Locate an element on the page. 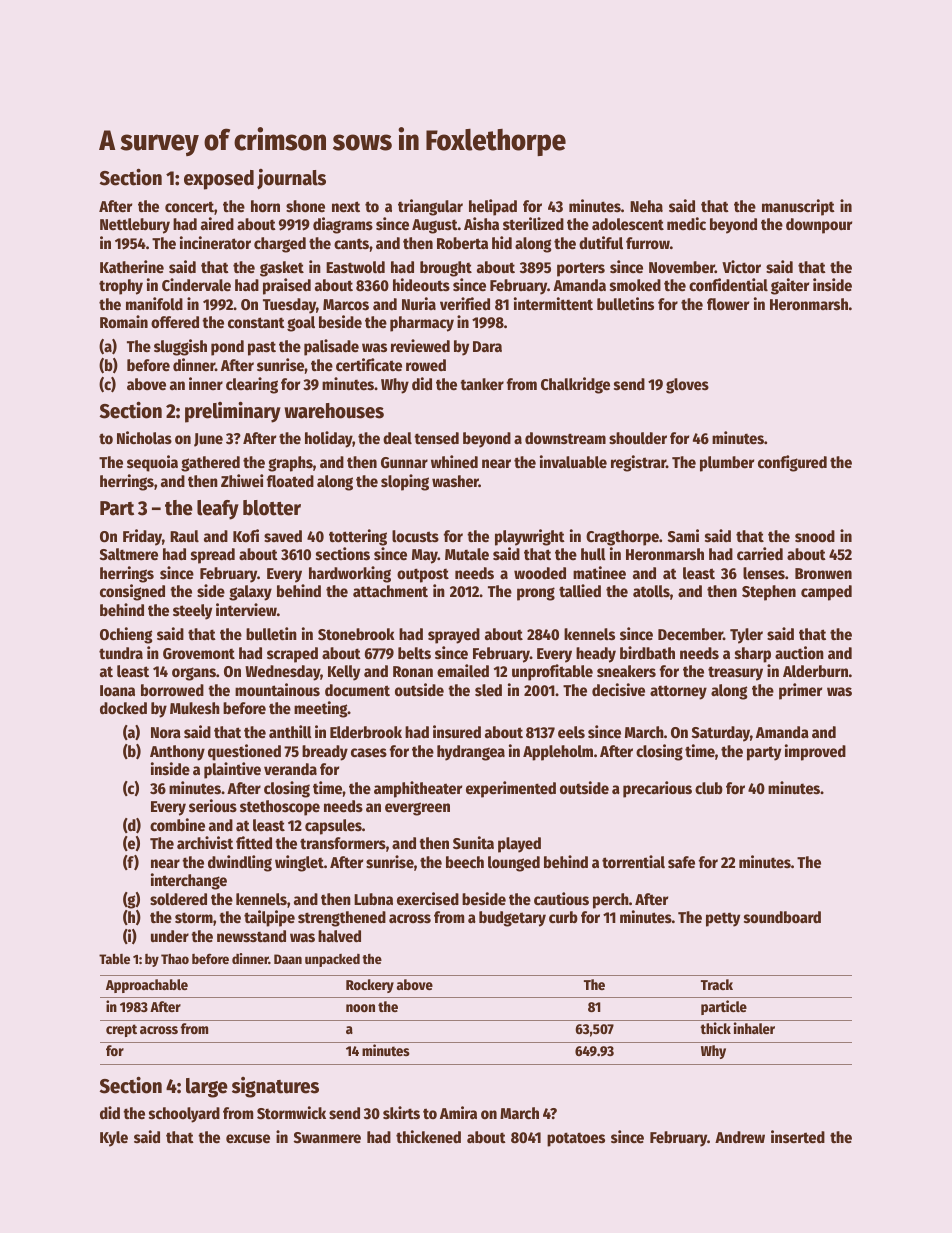 The height and width of the page is (1233, 952). past is located at coordinates (262, 348).
